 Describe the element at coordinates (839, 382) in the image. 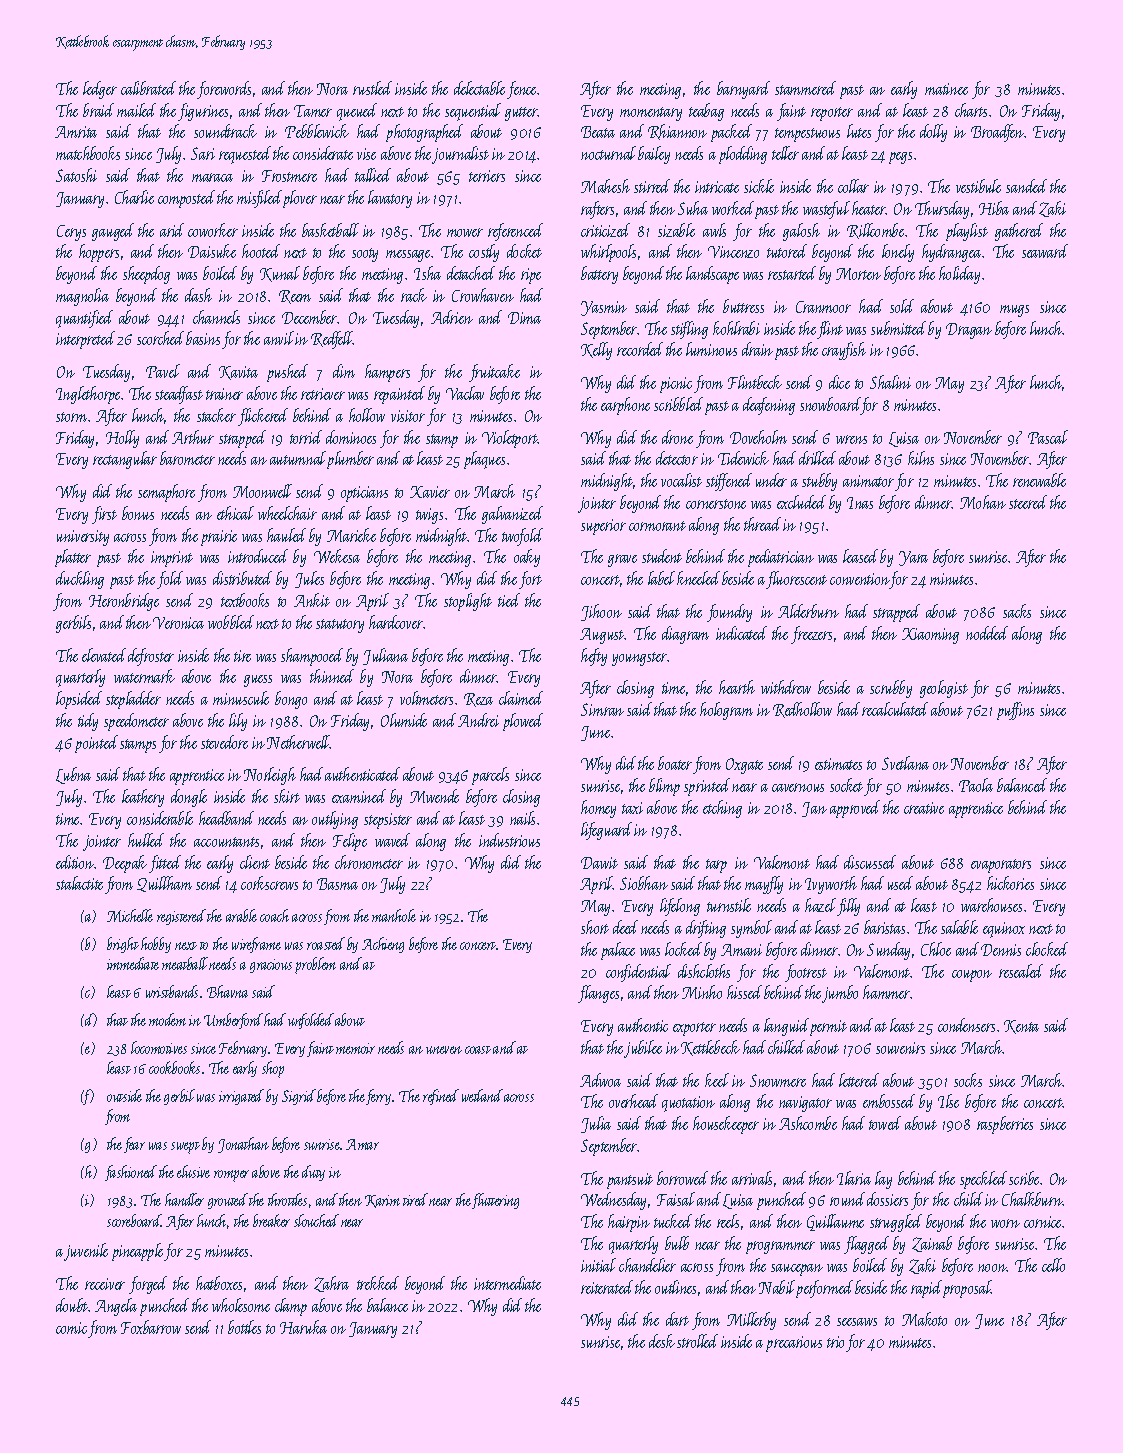

I see `dice` at that location.
